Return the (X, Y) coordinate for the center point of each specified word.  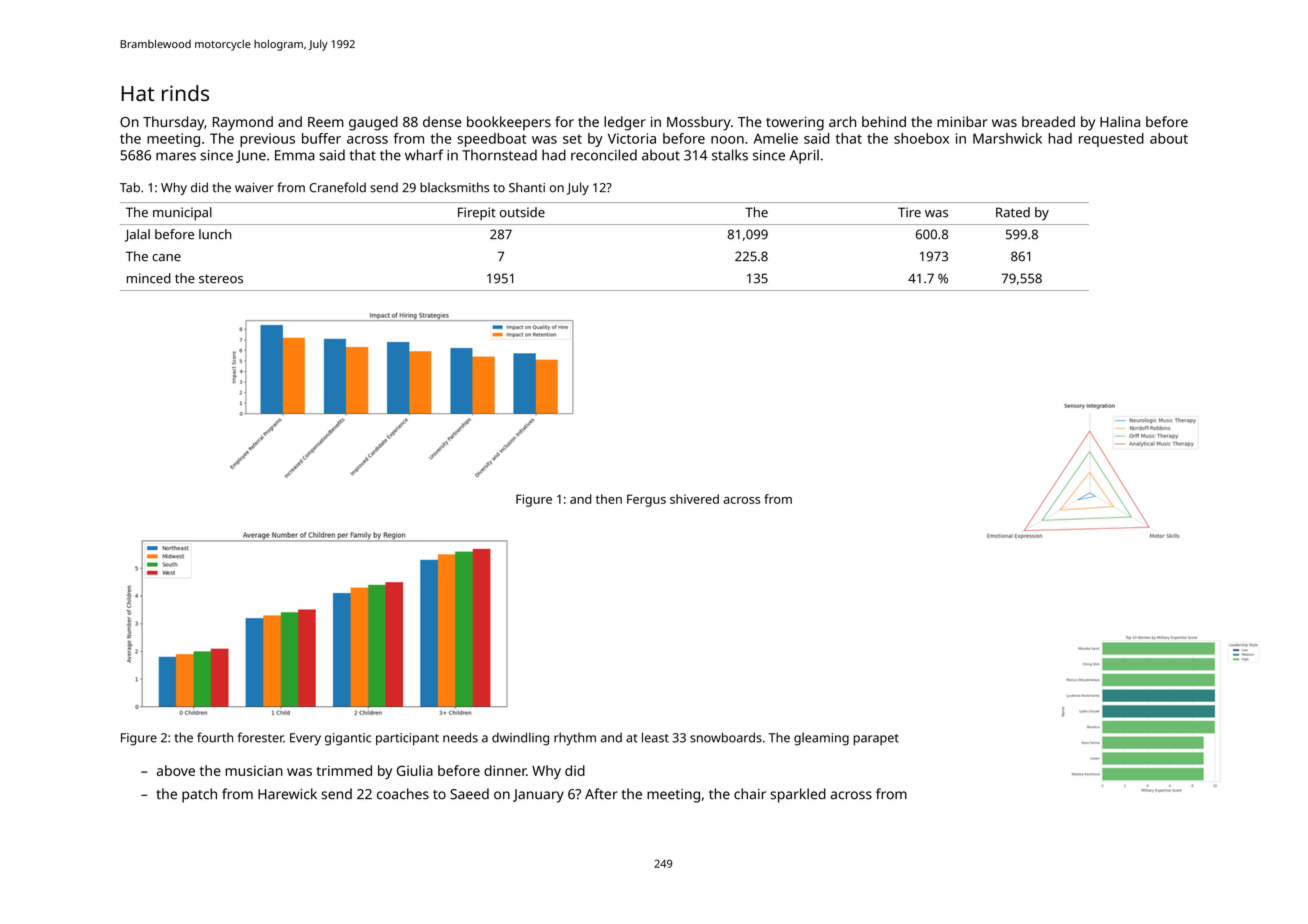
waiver (254, 188)
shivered (694, 499)
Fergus (646, 500)
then (609, 499)
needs (460, 737)
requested (1111, 140)
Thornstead (499, 155)
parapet (876, 740)
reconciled (604, 155)
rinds (185, 93)
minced (149, 278)
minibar (962, 121)
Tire (909, 212)
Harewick (287, 794)
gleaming (821, 739)
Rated (1013, 212)
